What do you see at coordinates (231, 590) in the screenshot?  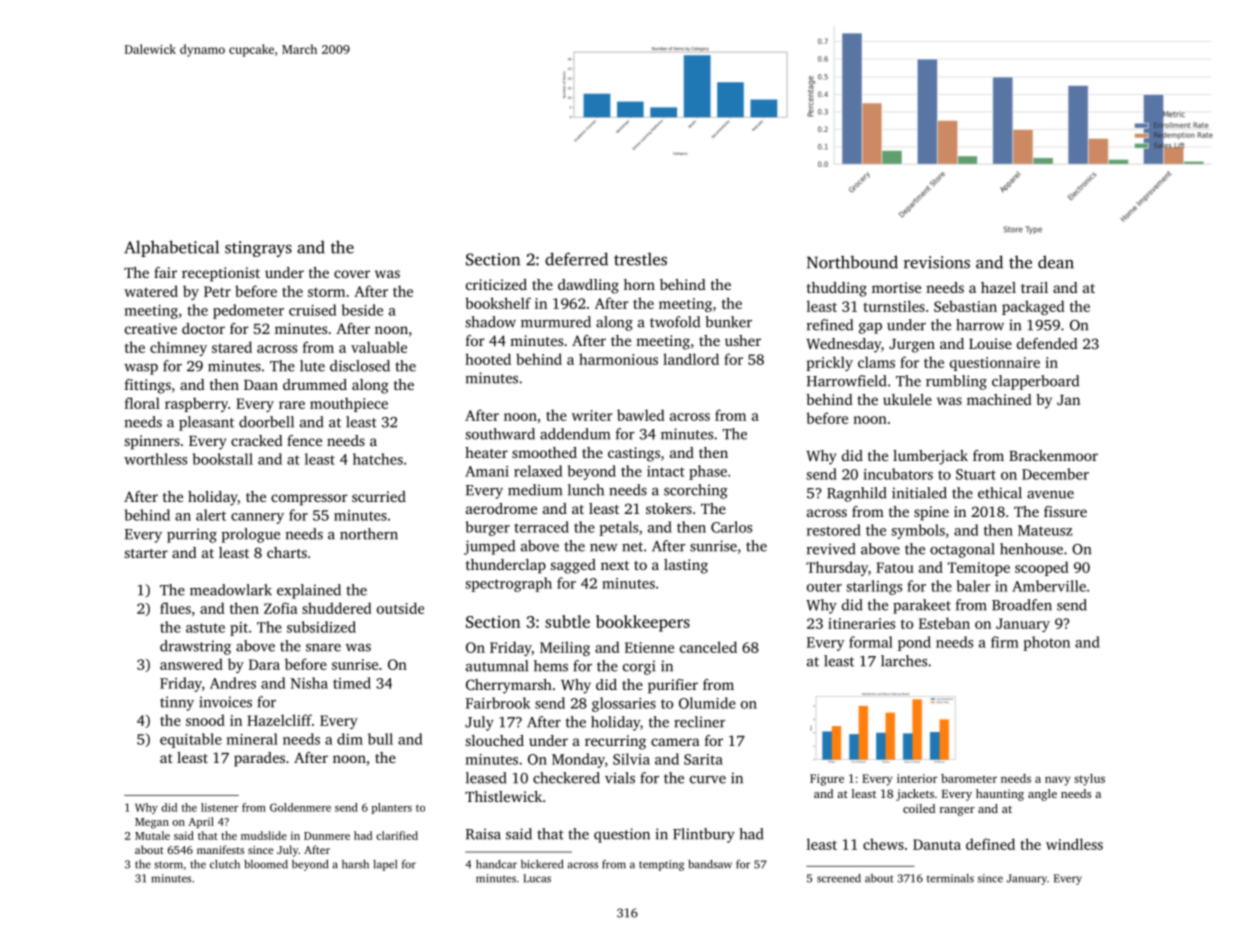 I see `meadowlark` at bounding box center [231, 590].
